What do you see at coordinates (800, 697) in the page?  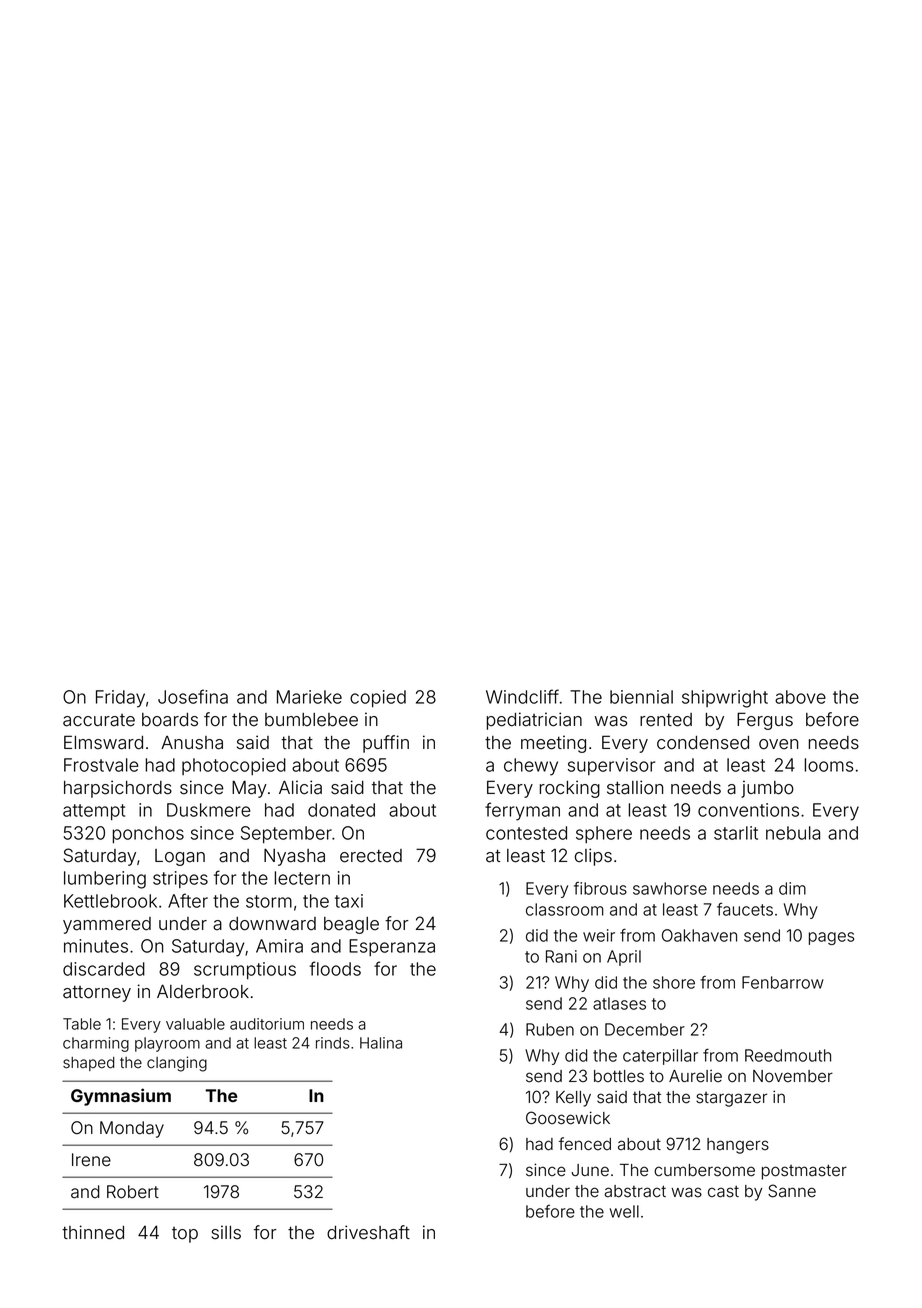 I see `above` at bounding box center [800, 697].
